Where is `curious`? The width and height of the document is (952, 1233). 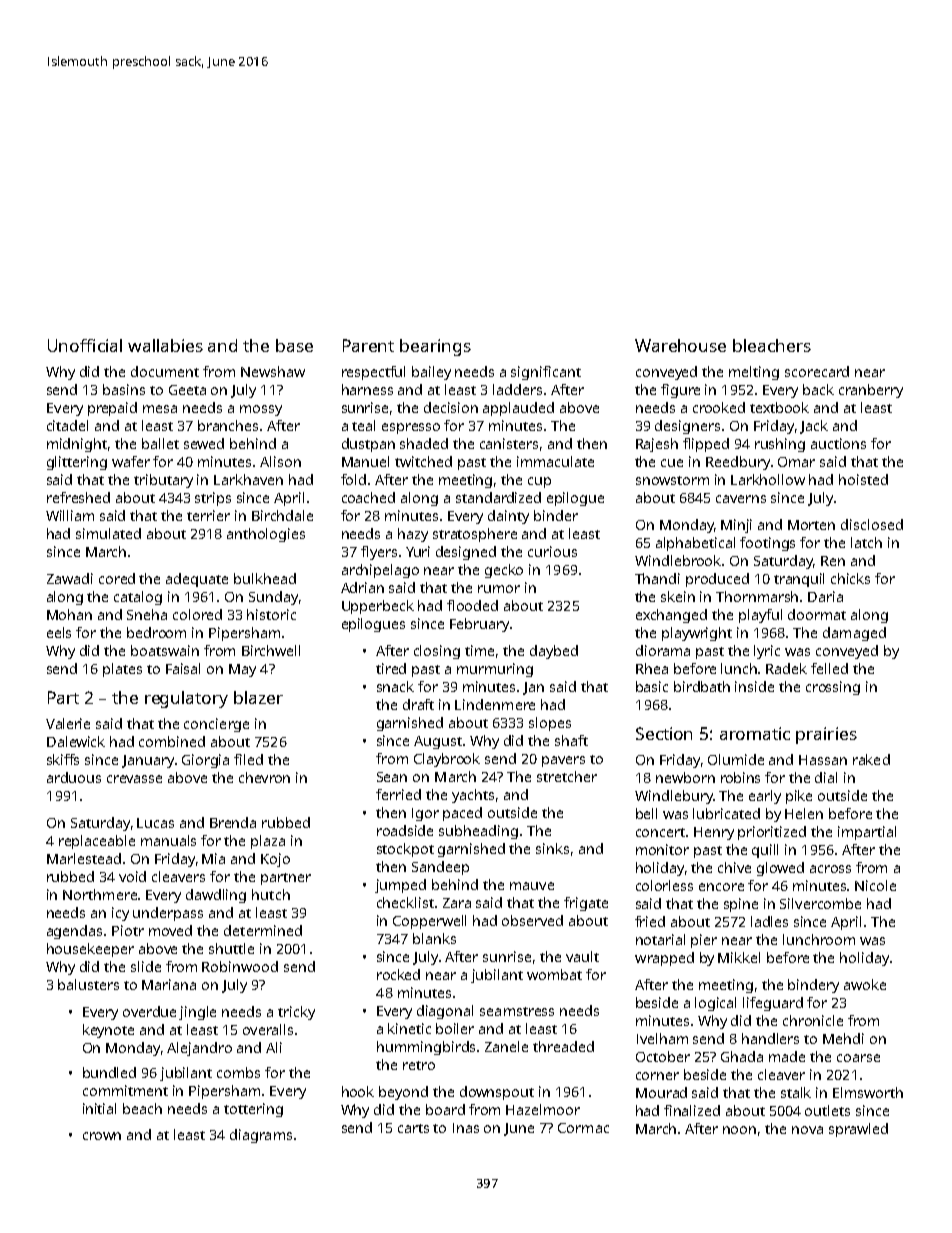
curious is located at coordinates (552, 551).
